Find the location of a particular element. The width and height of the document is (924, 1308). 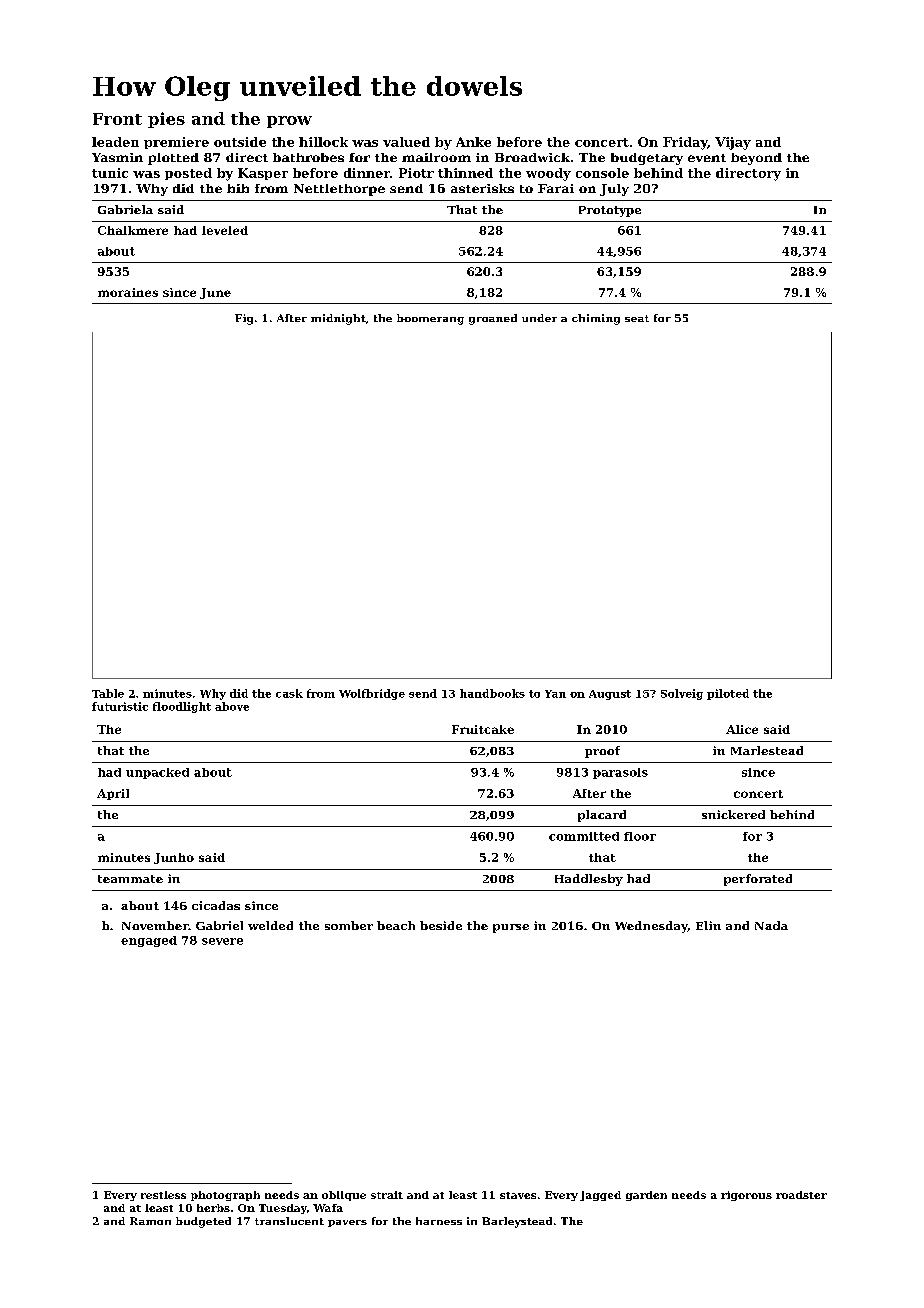

seat is located at coordinates (637, 318).
